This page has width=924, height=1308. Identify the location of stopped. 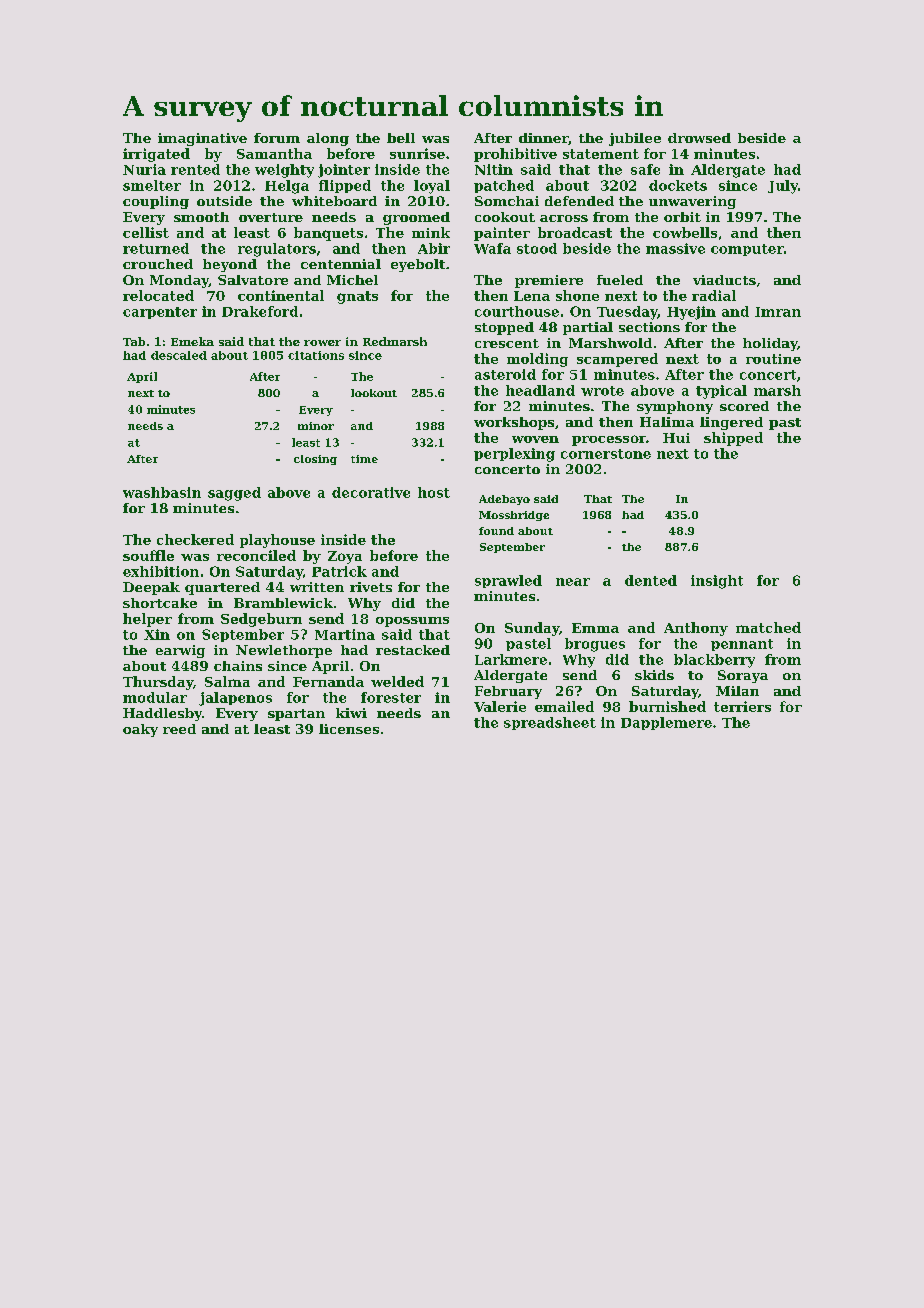
(504, 328).
